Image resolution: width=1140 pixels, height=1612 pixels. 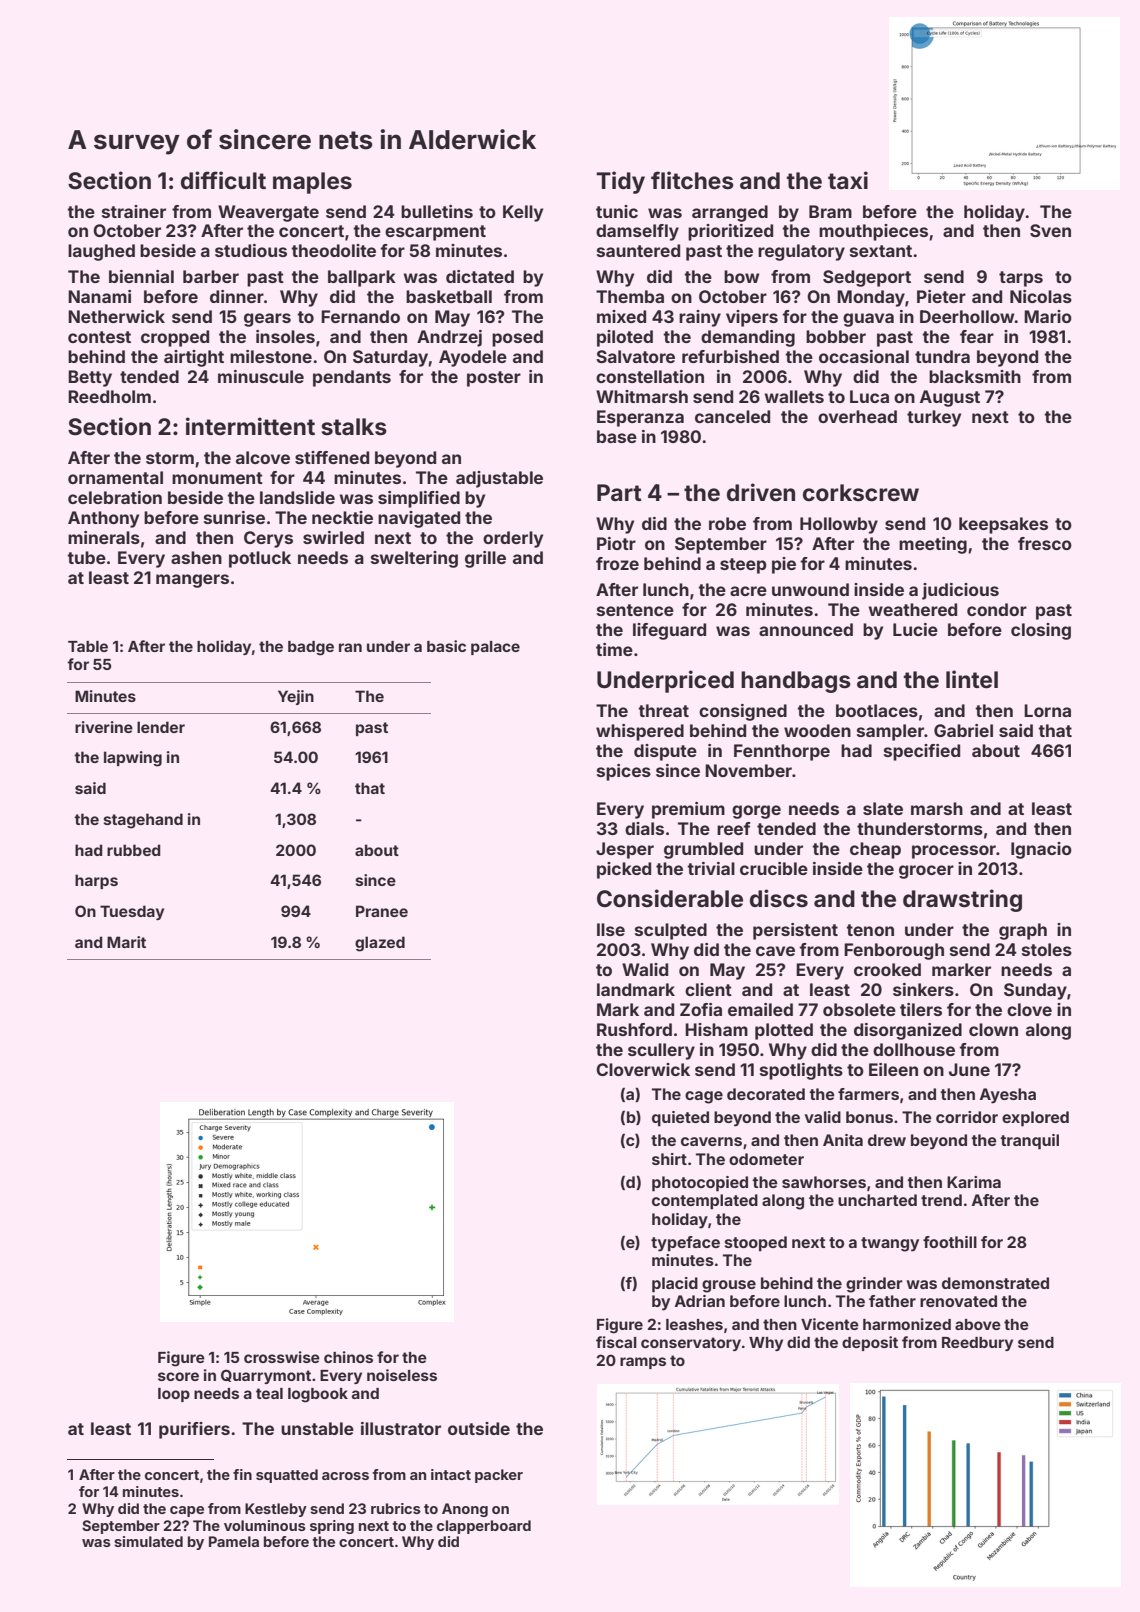 I want to click on Anthony, so click(x=103, y=519).
